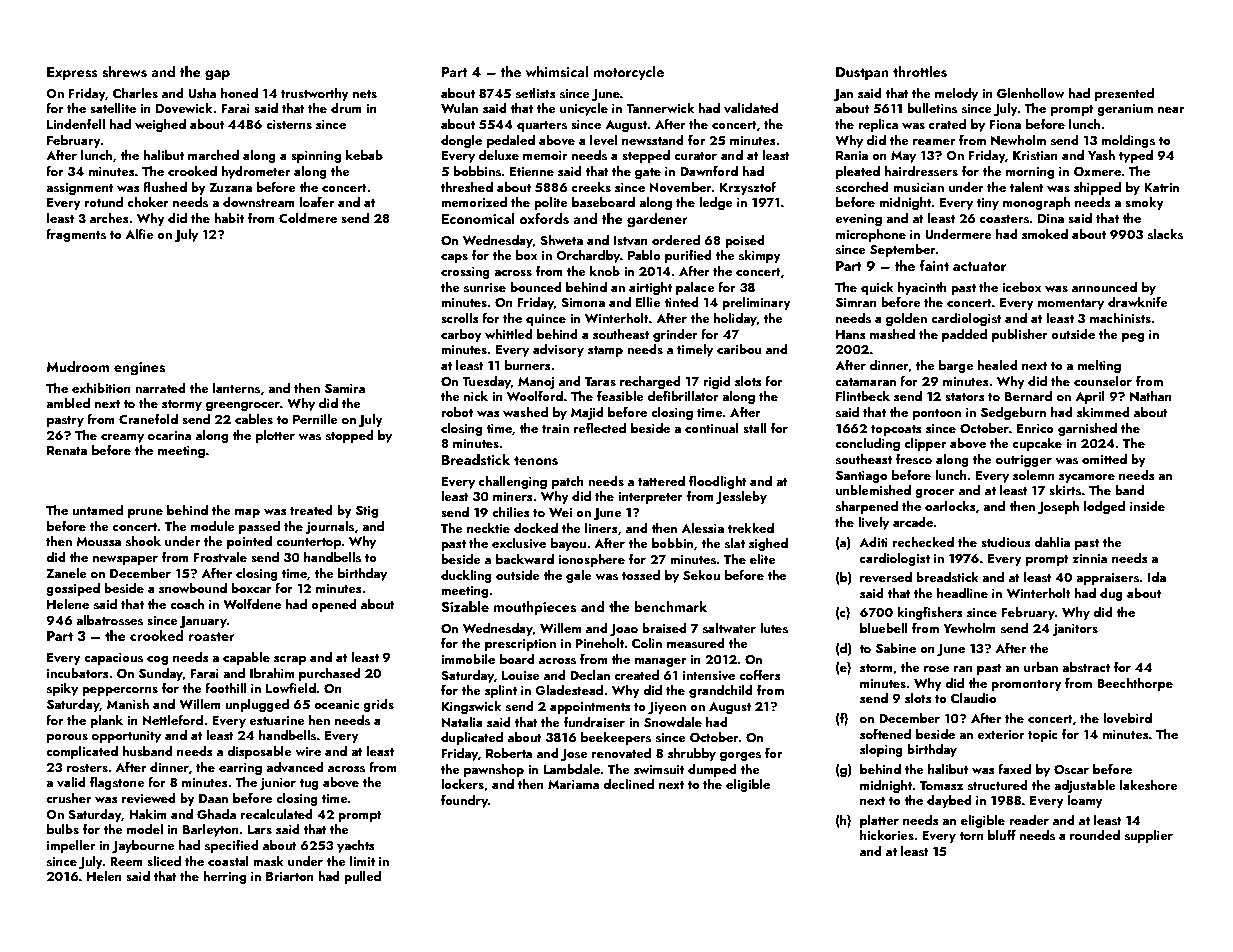 The image size is (1233, 952). I want to click on Nathan, so click(1151, 396).
